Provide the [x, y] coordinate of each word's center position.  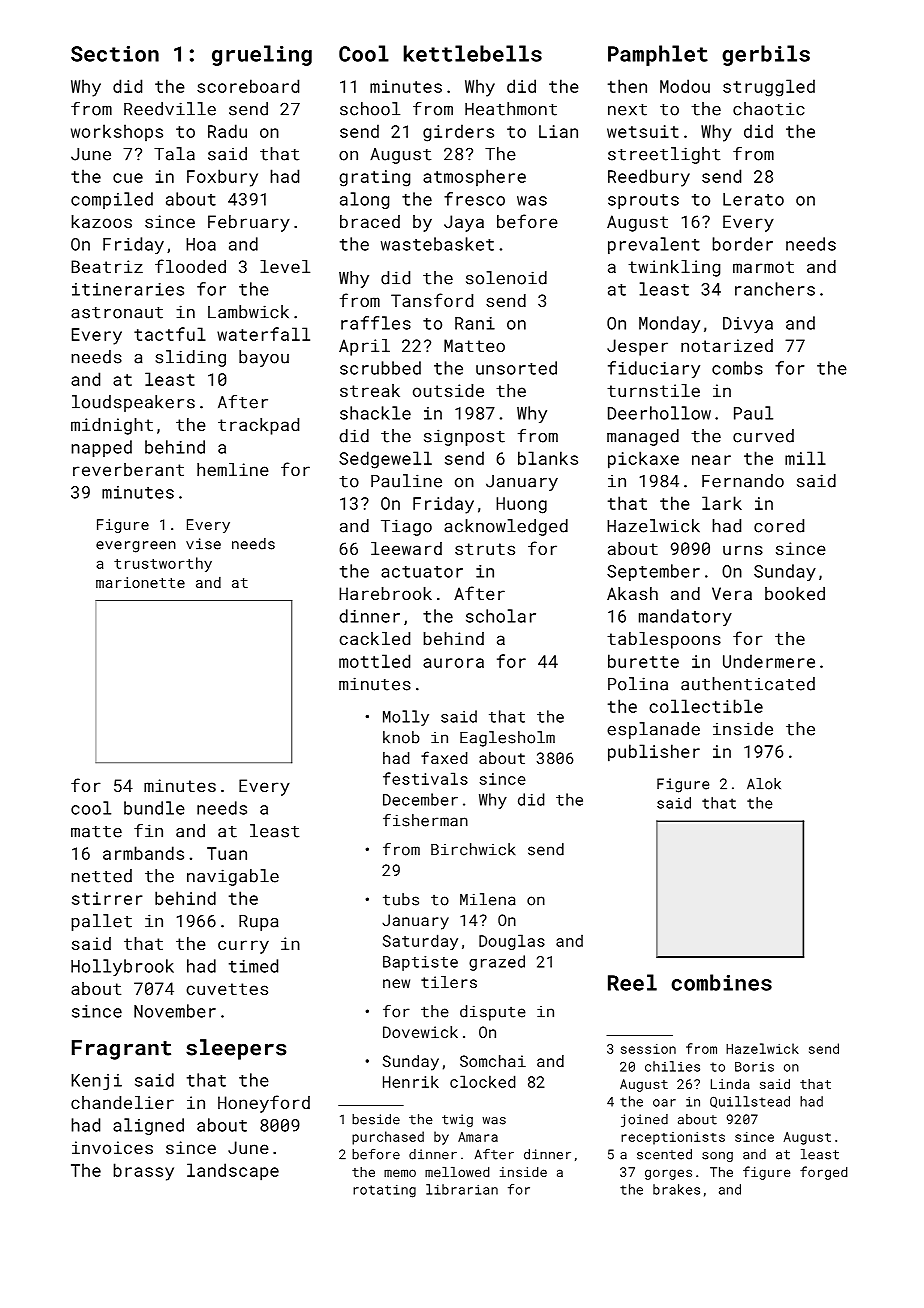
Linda [730, 1084]
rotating [384, 1191]
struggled [769, 88]
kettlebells [473, 53]
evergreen [136, 547]
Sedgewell [385, 460]
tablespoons [664, 640]
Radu [227, 131]
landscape [233, 1172]
